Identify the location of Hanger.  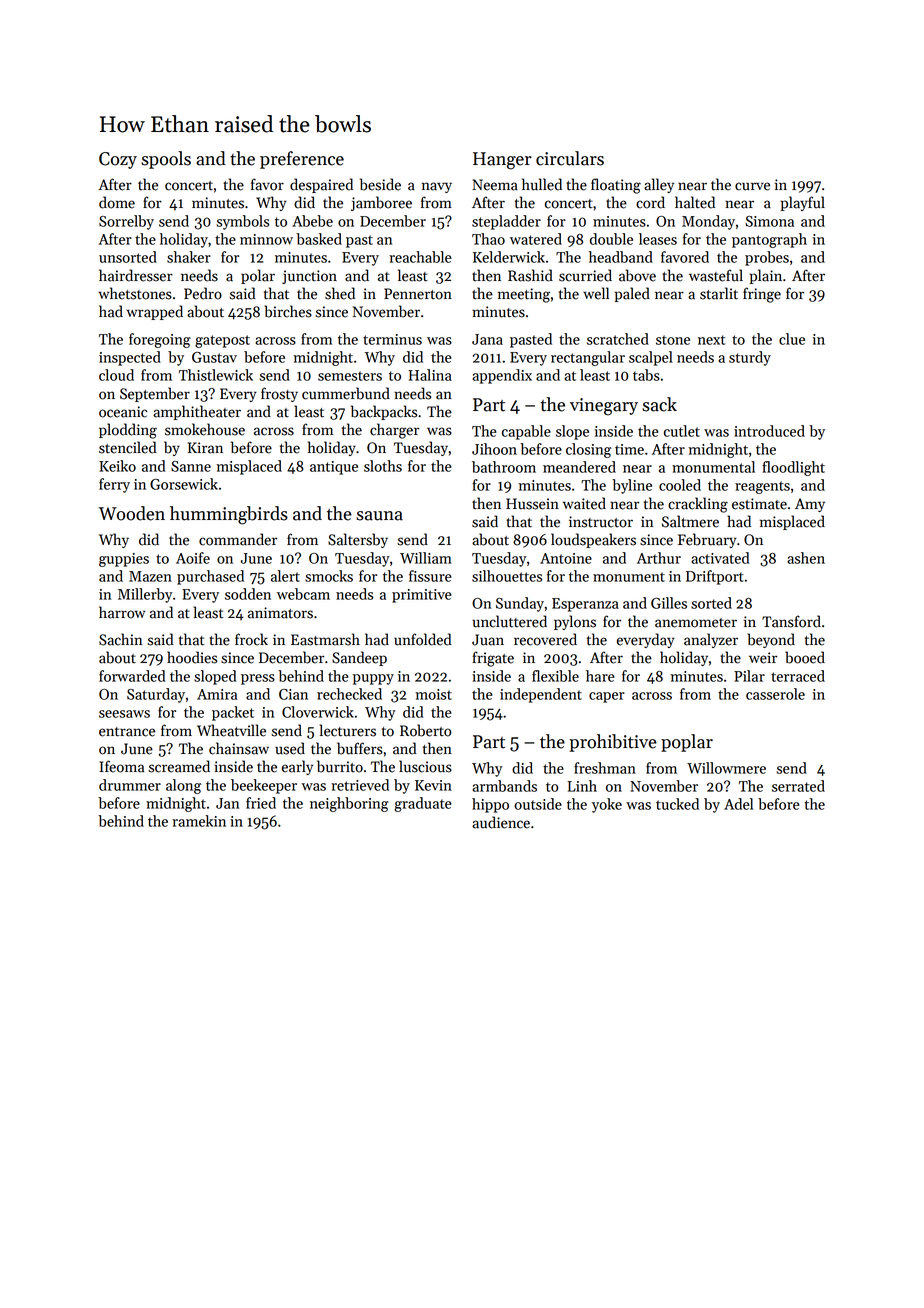
(502, 161).
